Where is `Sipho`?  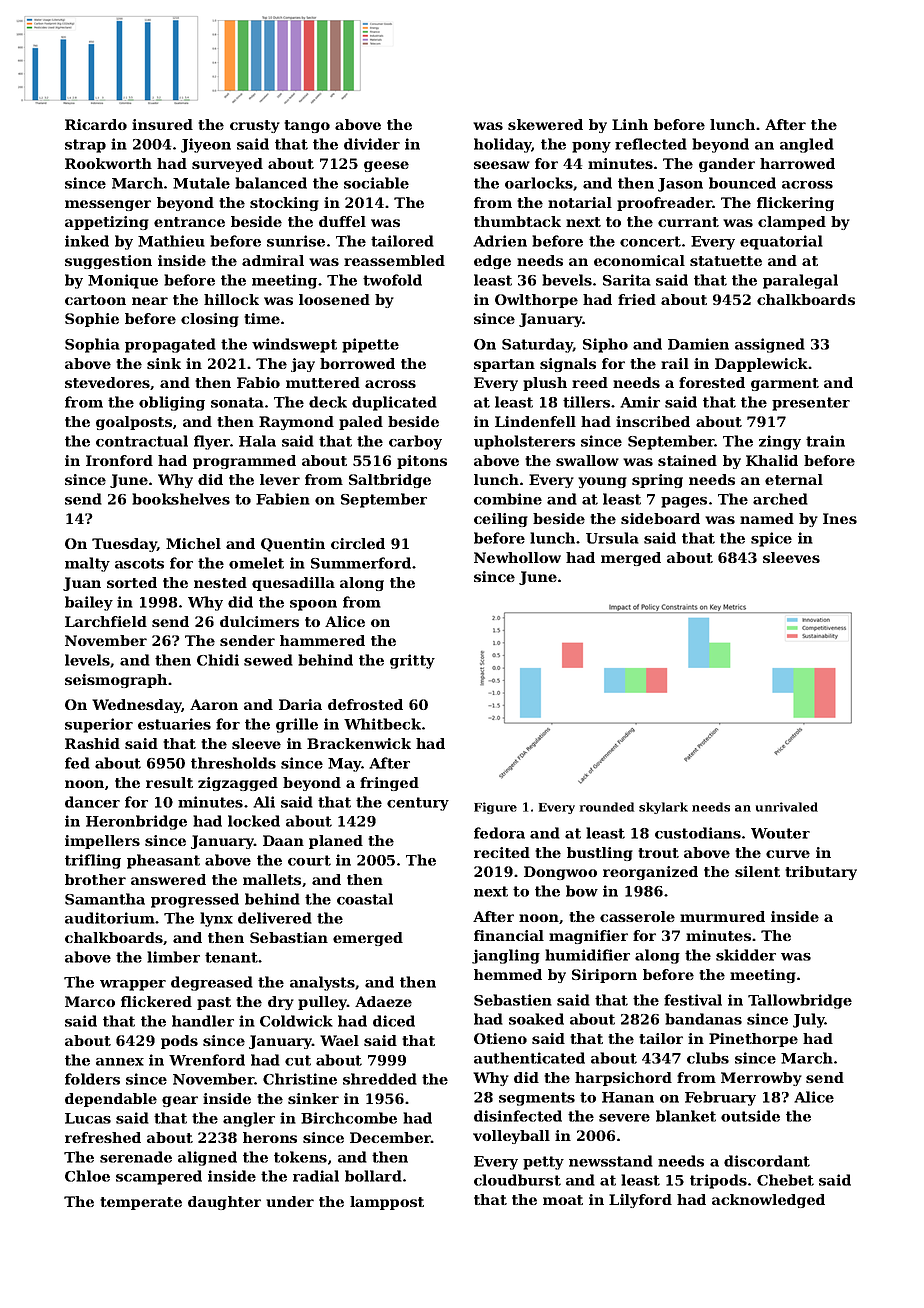 Sipho is located at coordinates (605, 345).
